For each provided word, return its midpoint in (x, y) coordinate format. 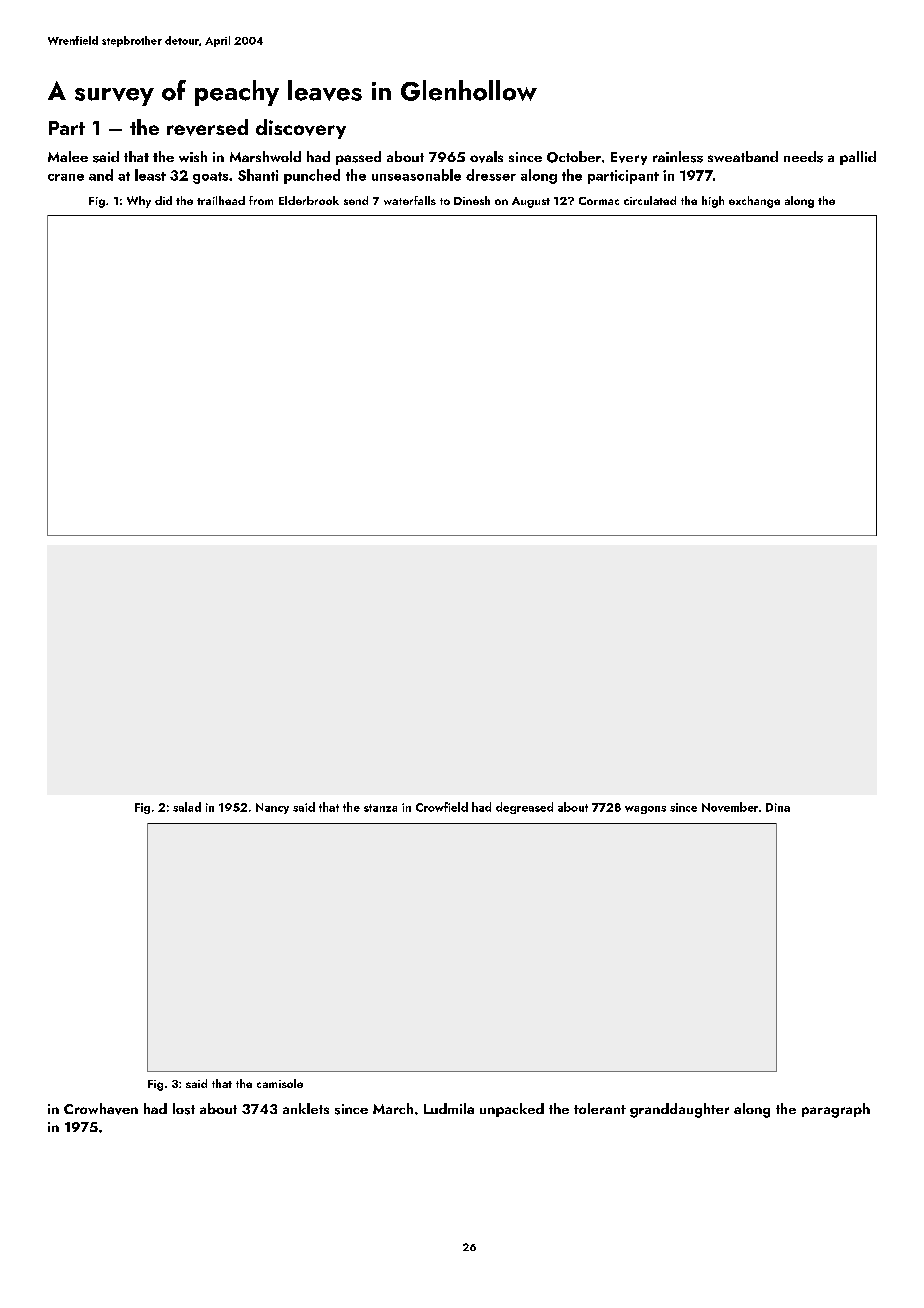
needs (803, 157)
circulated (650, 200)
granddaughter (679, 1110)
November (730, 807)
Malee (68, 156)
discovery (301, 129)
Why (139, 202)
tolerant (600, 1108)
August (531, 202)
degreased (524, 808)
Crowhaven (101, 1109)
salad (187, 807)
